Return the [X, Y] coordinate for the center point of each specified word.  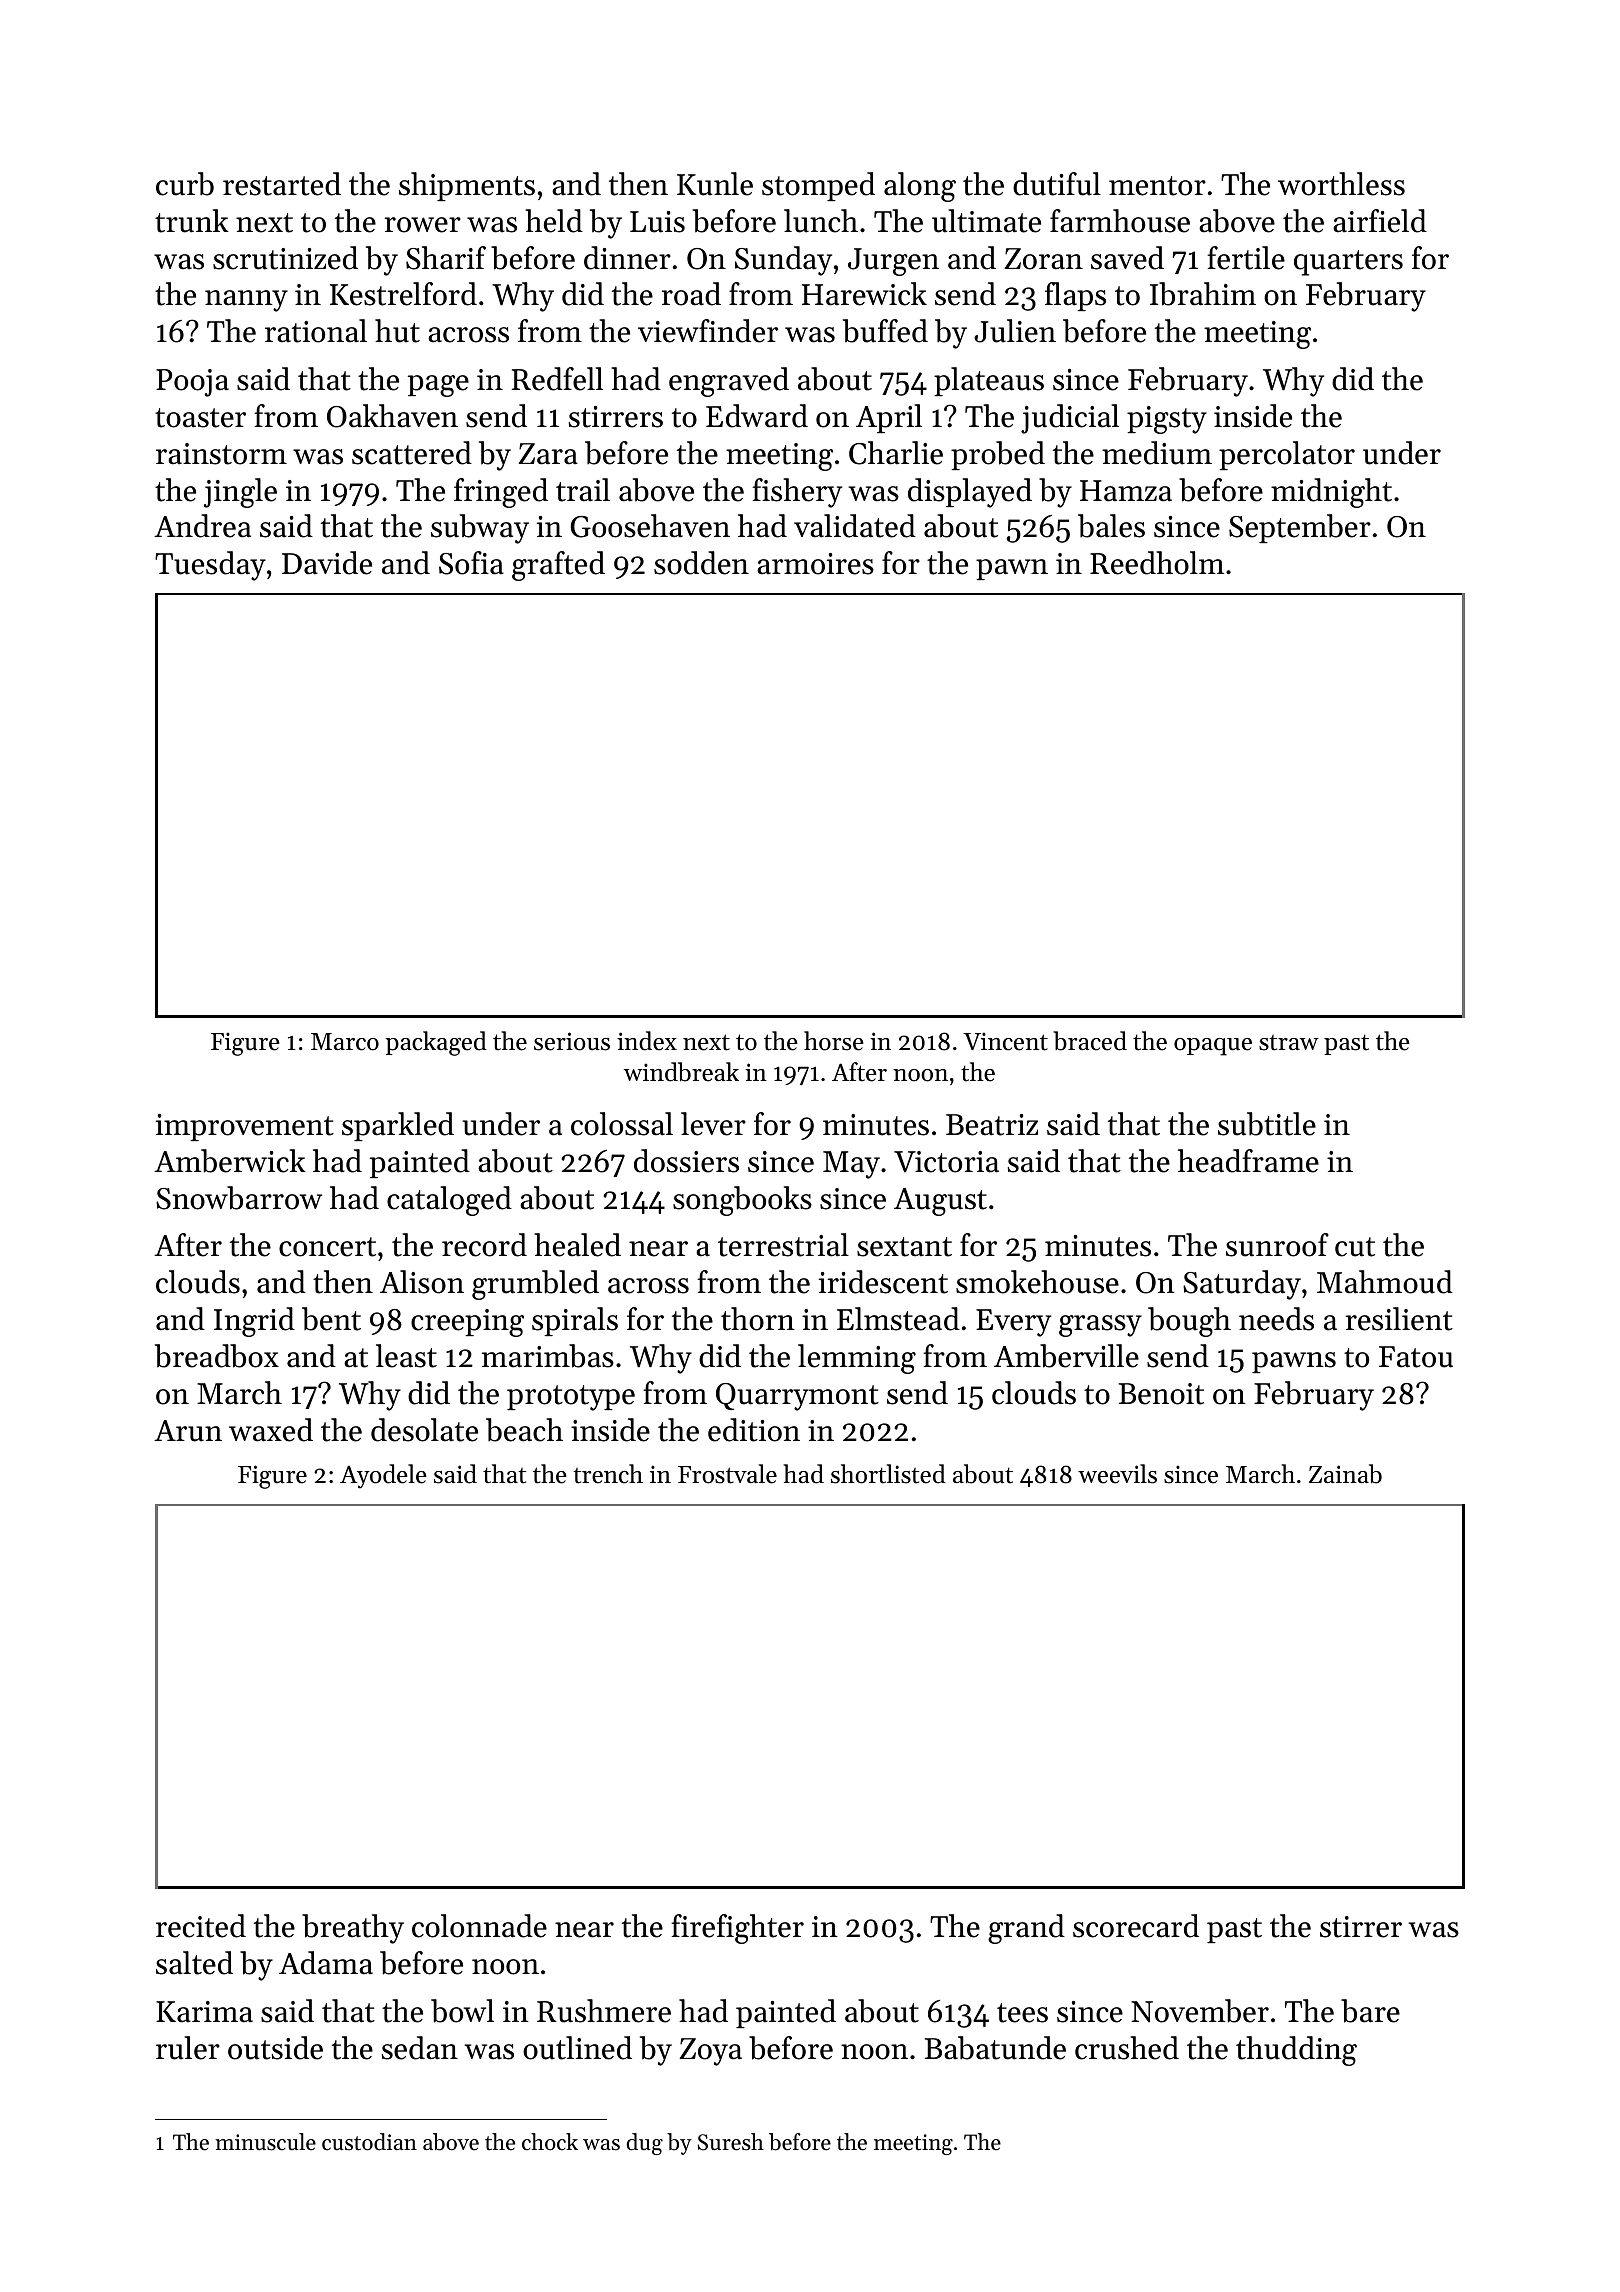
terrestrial [783, 1245]
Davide [327, 563]
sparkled [398, 1126]
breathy [353, 1929]
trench [608, 1474]
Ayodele [383, 1476]
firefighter [737, 1929]
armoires [815, 564]
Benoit [1161, 1394]
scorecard [1136, 1926]
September [1300, 528]
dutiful [1057, 184]
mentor [1157, 186]
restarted [282, 184]
